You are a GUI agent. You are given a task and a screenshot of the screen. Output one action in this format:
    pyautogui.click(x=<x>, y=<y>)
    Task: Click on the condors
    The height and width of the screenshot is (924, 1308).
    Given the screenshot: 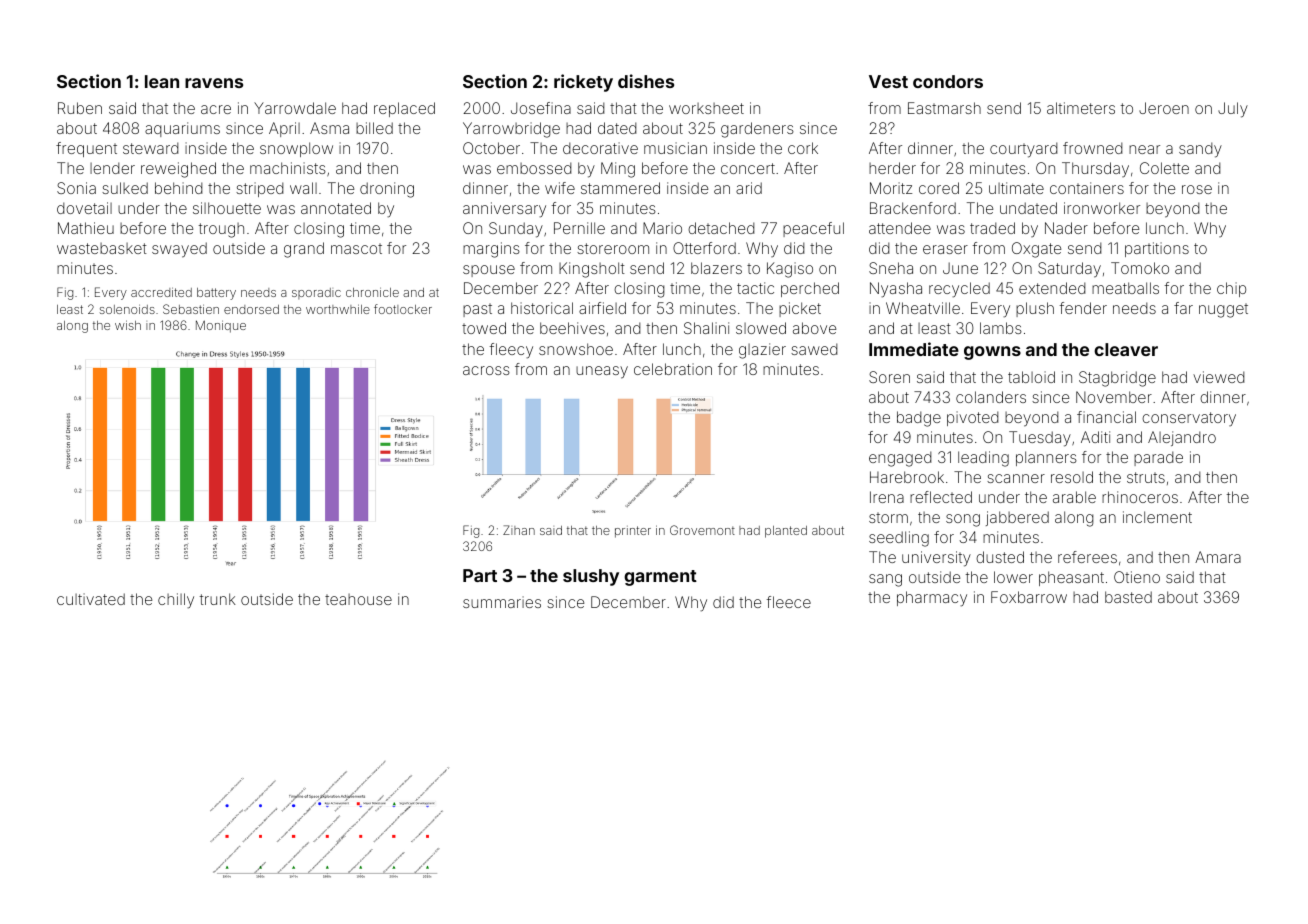 What is the action you would take?
    pyautogui.click(x=948, y=81)
